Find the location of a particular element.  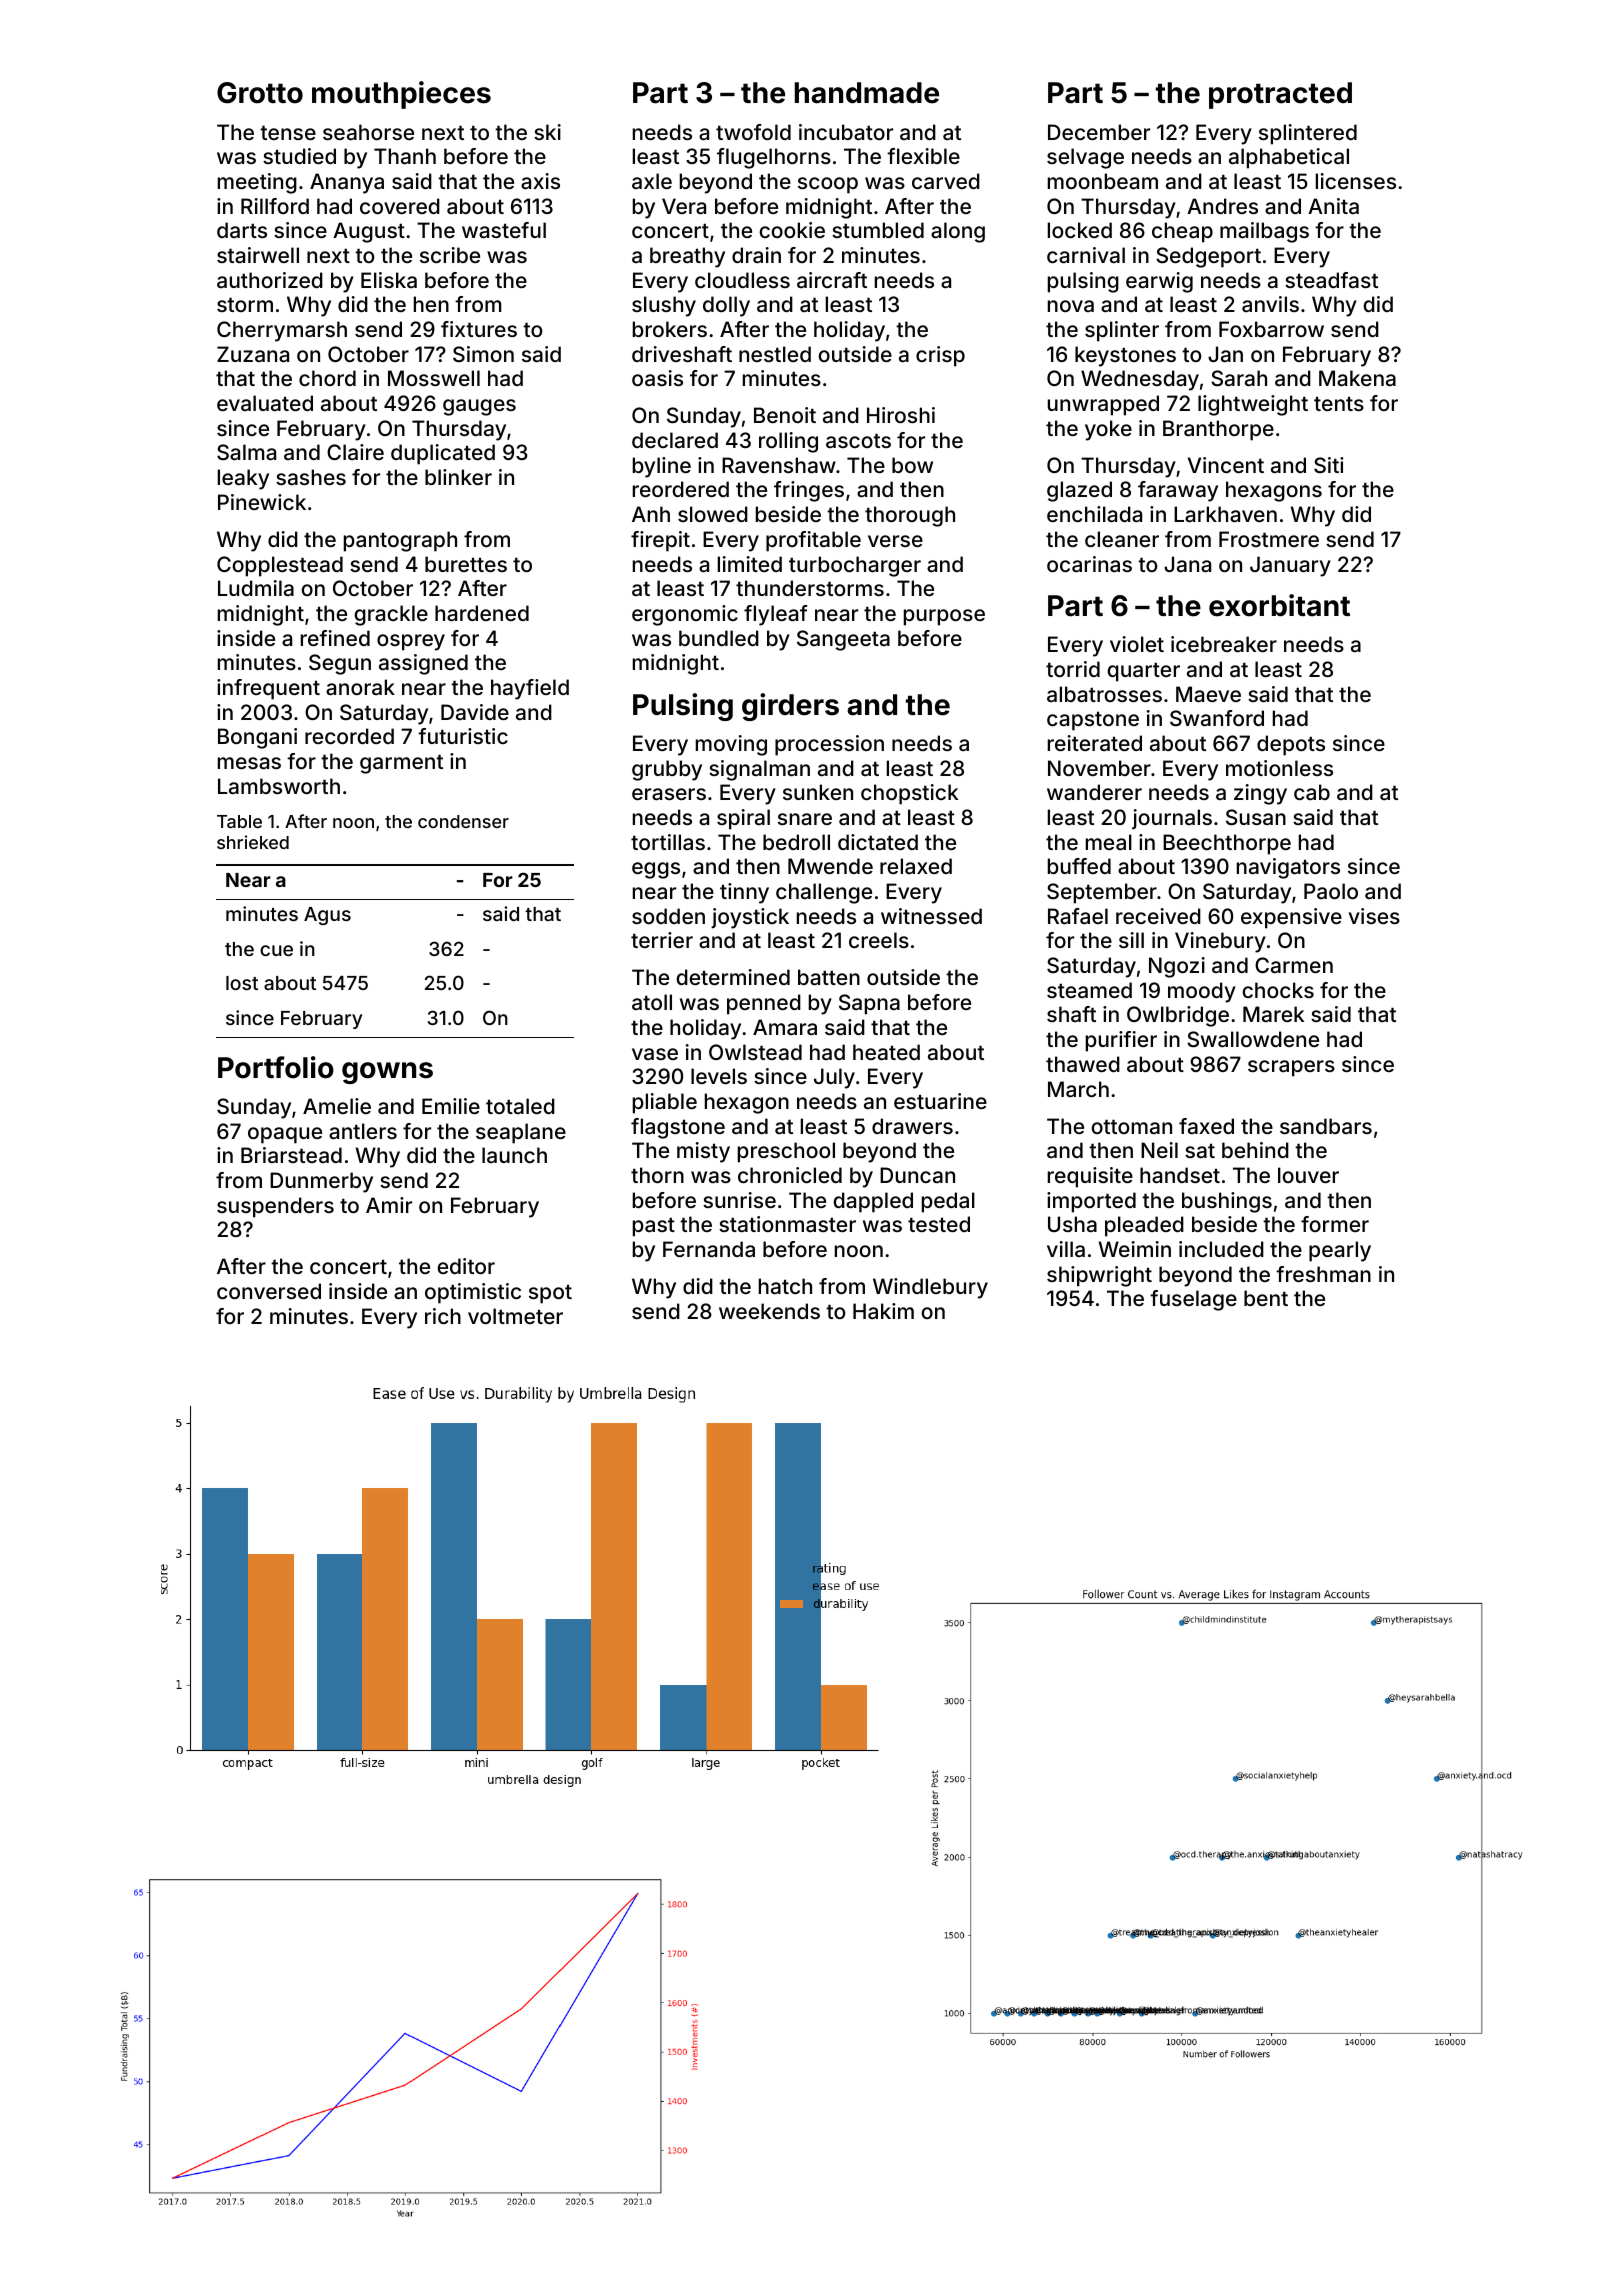

protracted is located at coordinates (1280, 95).
